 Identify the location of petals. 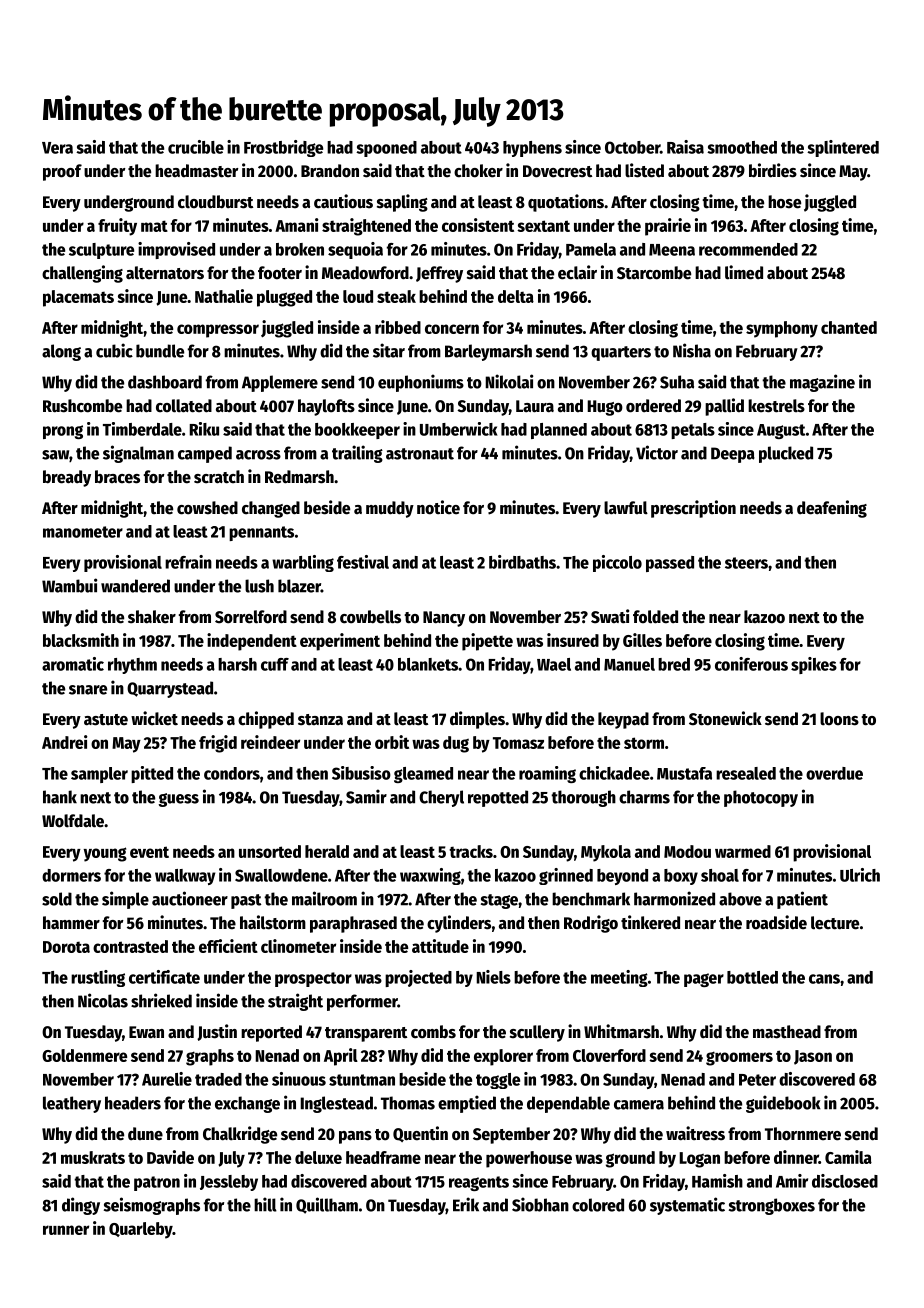
(693, 431).
